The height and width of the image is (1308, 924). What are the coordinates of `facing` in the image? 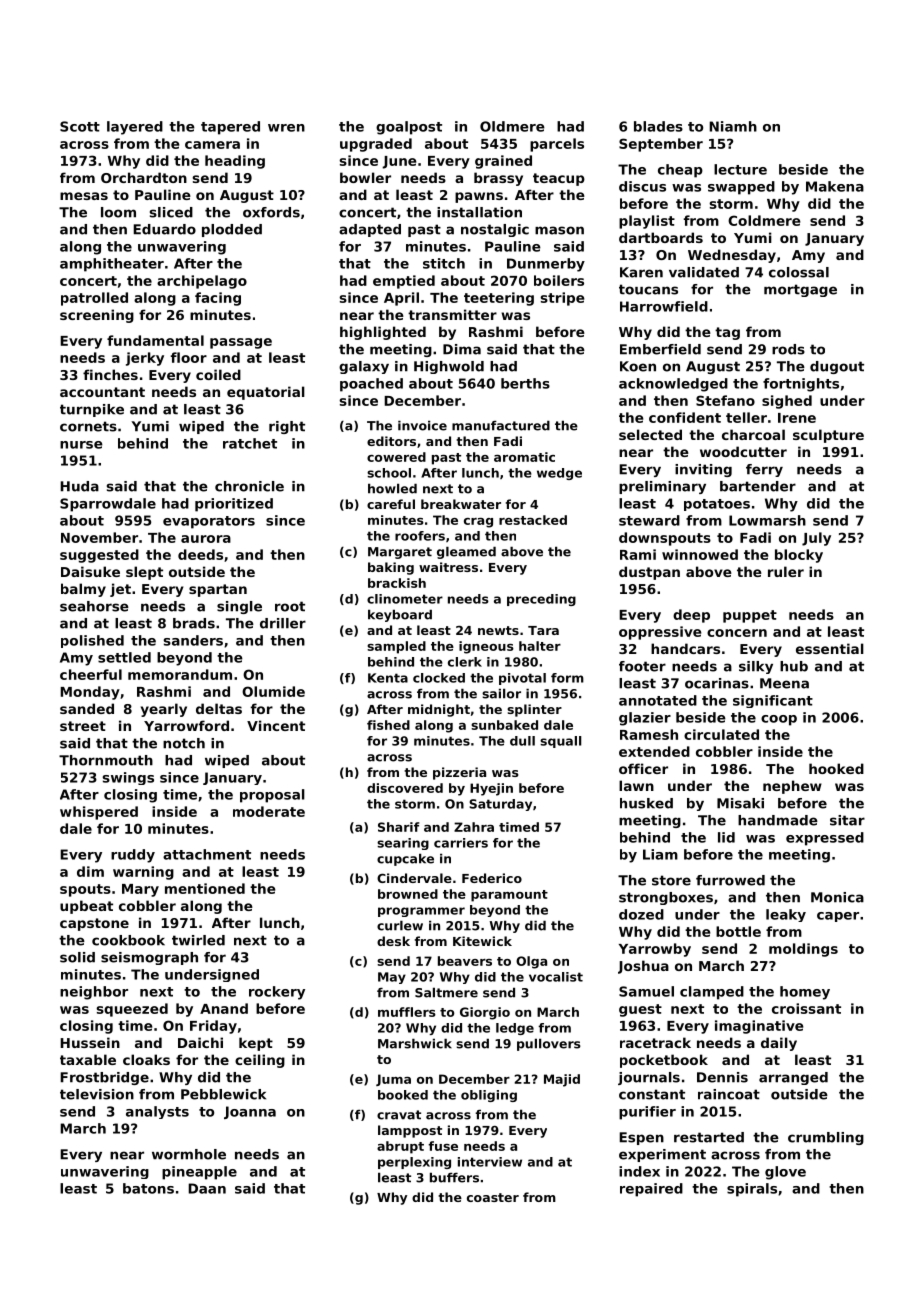 It's located at (218, 299).
